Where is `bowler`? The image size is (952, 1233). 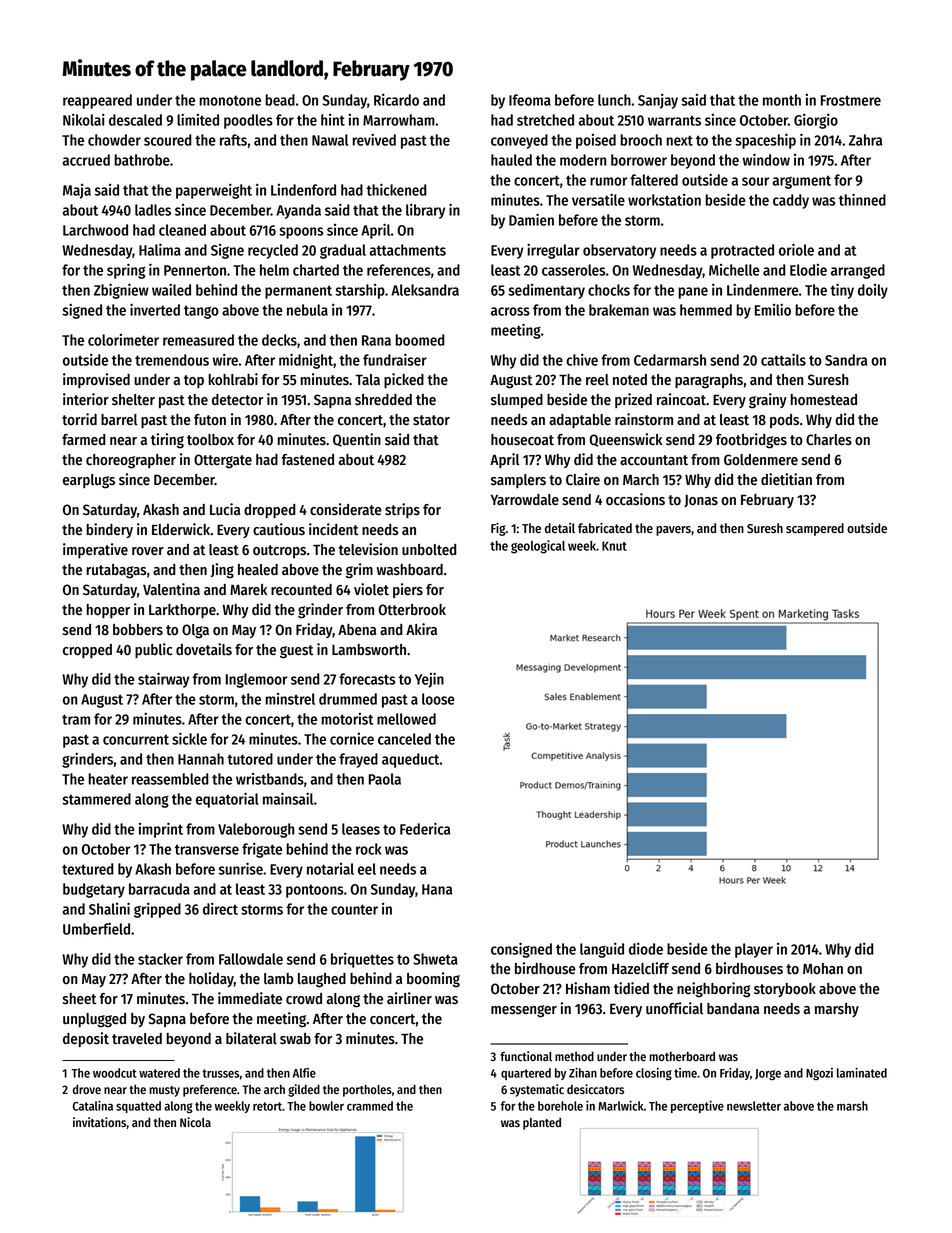 bowler is located at coordinates (326, 1106).
